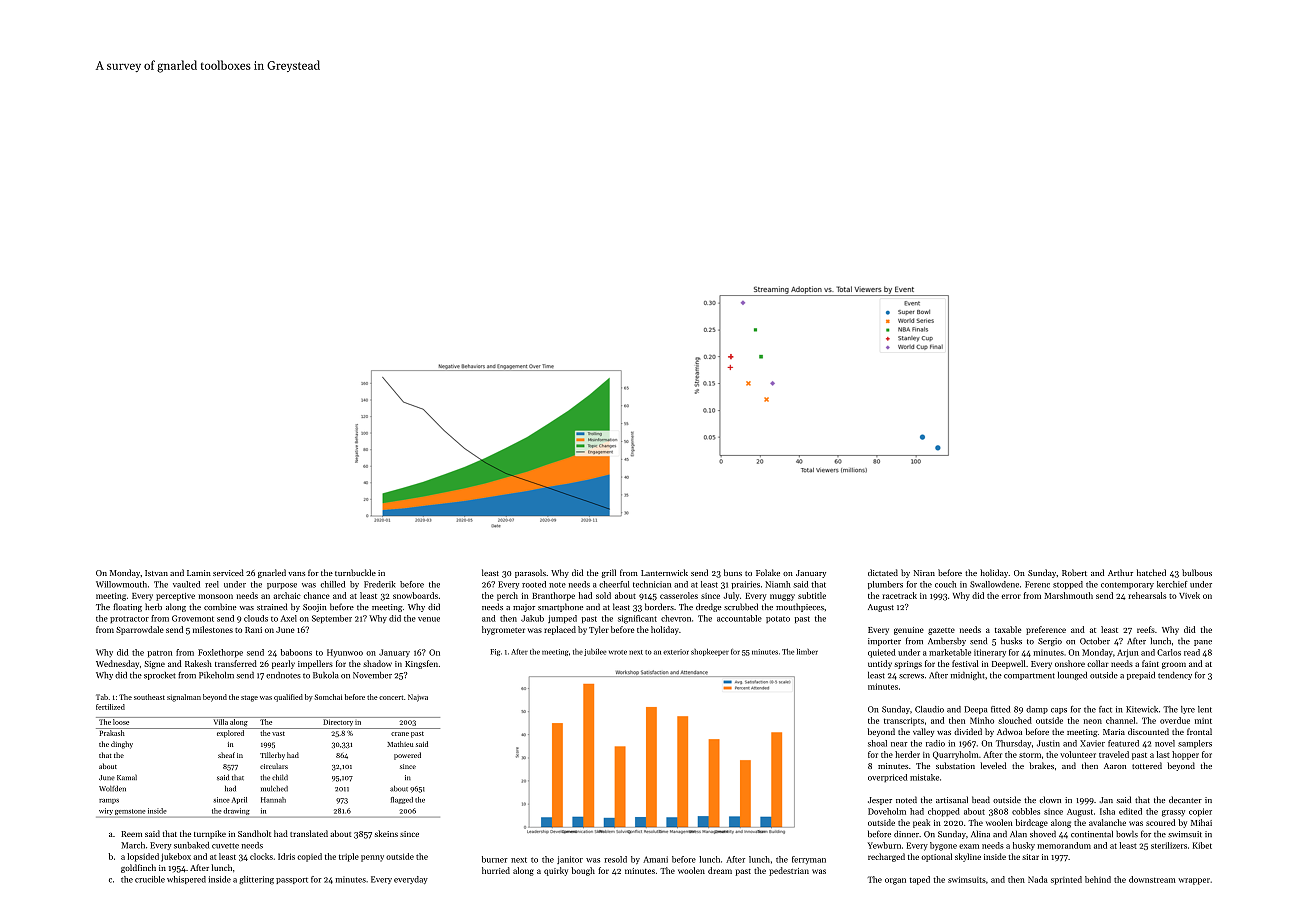  I want to click on crane, so click(400, 734).
